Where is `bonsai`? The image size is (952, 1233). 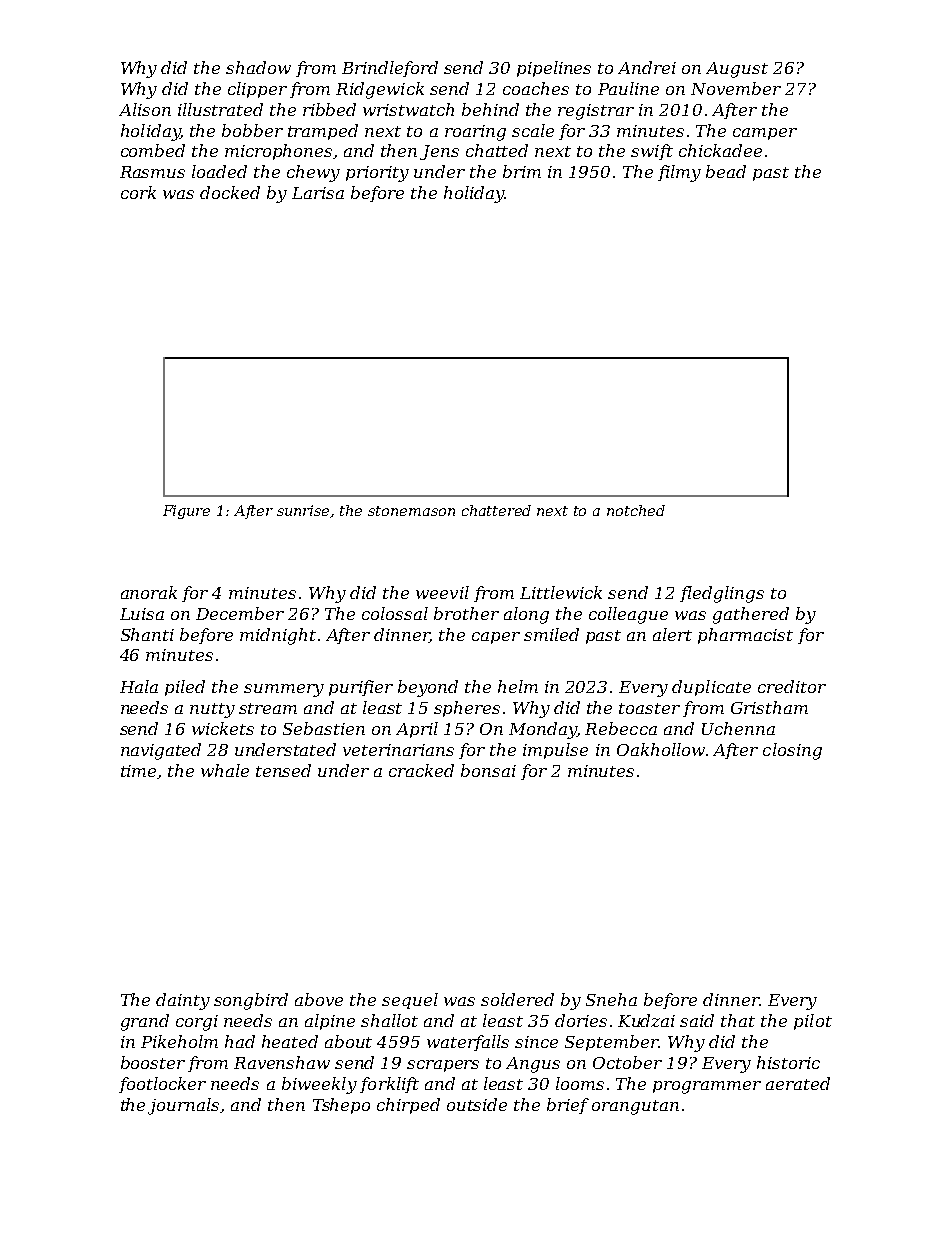
bonsai is located at coordinates (488, 770).
